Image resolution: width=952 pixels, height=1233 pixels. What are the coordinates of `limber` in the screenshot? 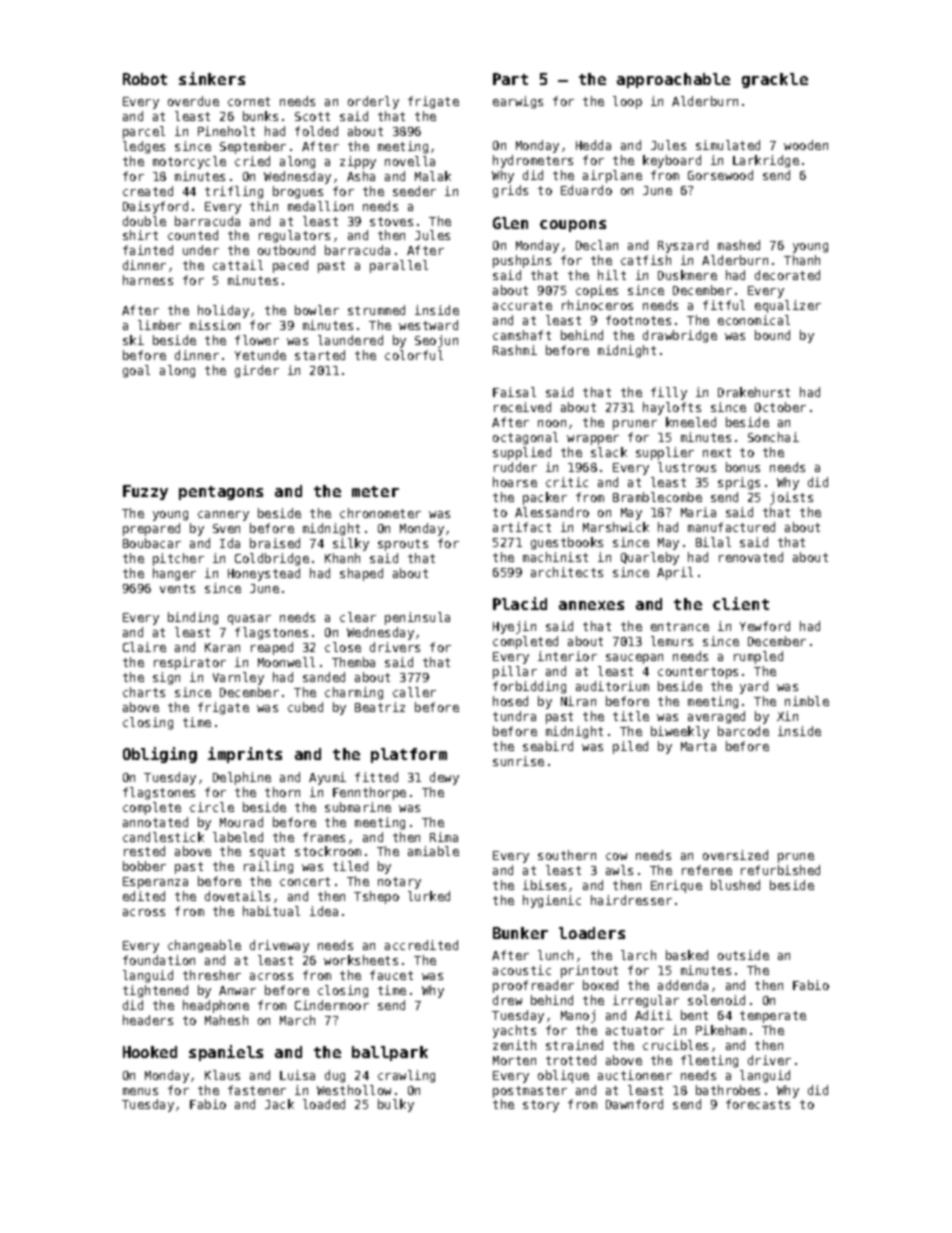 It's located at (159, 325).
